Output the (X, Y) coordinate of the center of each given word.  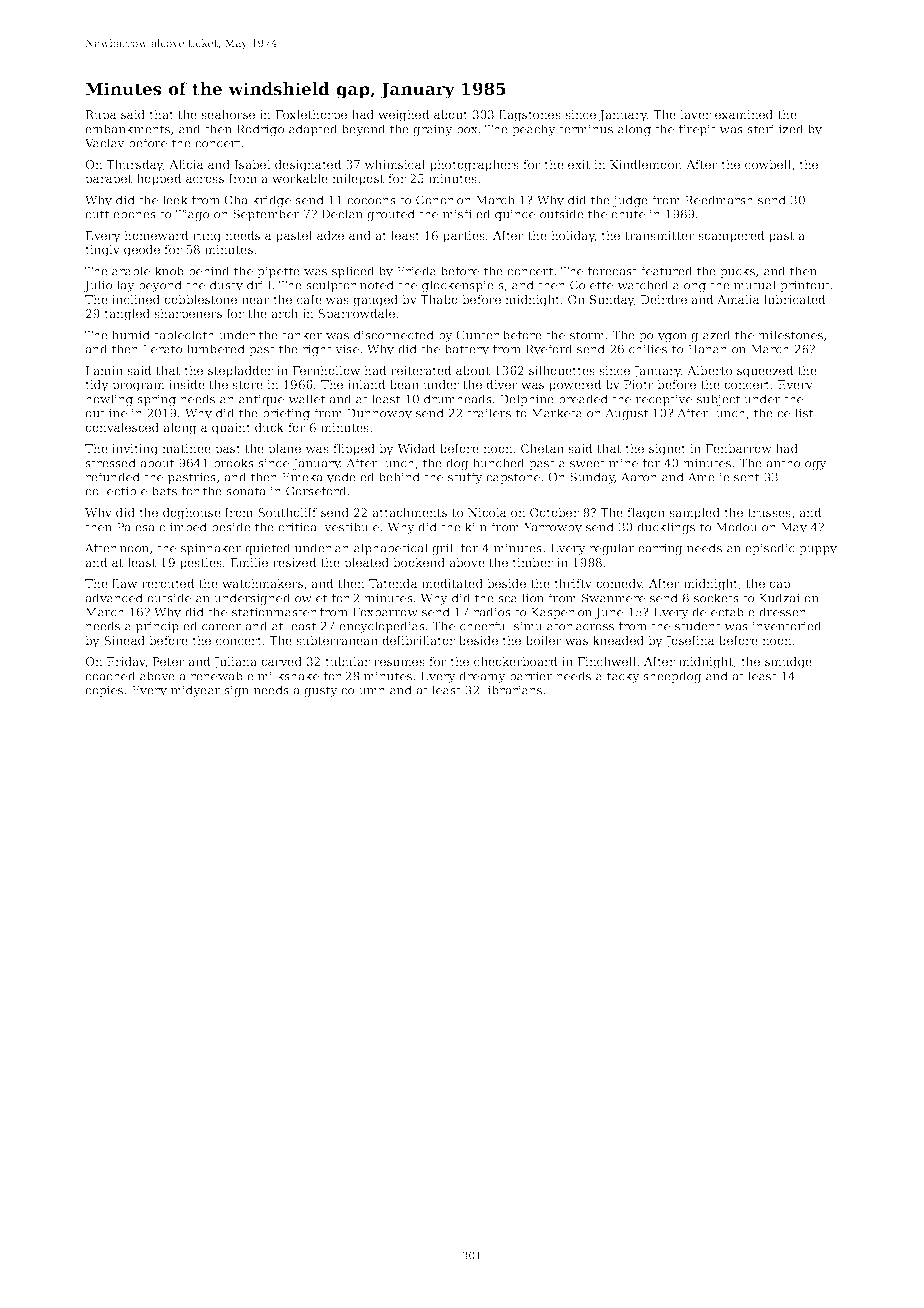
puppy (818, 550)
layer (695, 116)
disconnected (394, 335)
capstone (513, 478)
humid (131, 335)
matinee (186, 448)
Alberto (709, 370)
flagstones (530, 116)
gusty (321, 691)
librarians (513, 690)
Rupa (101, 116)
